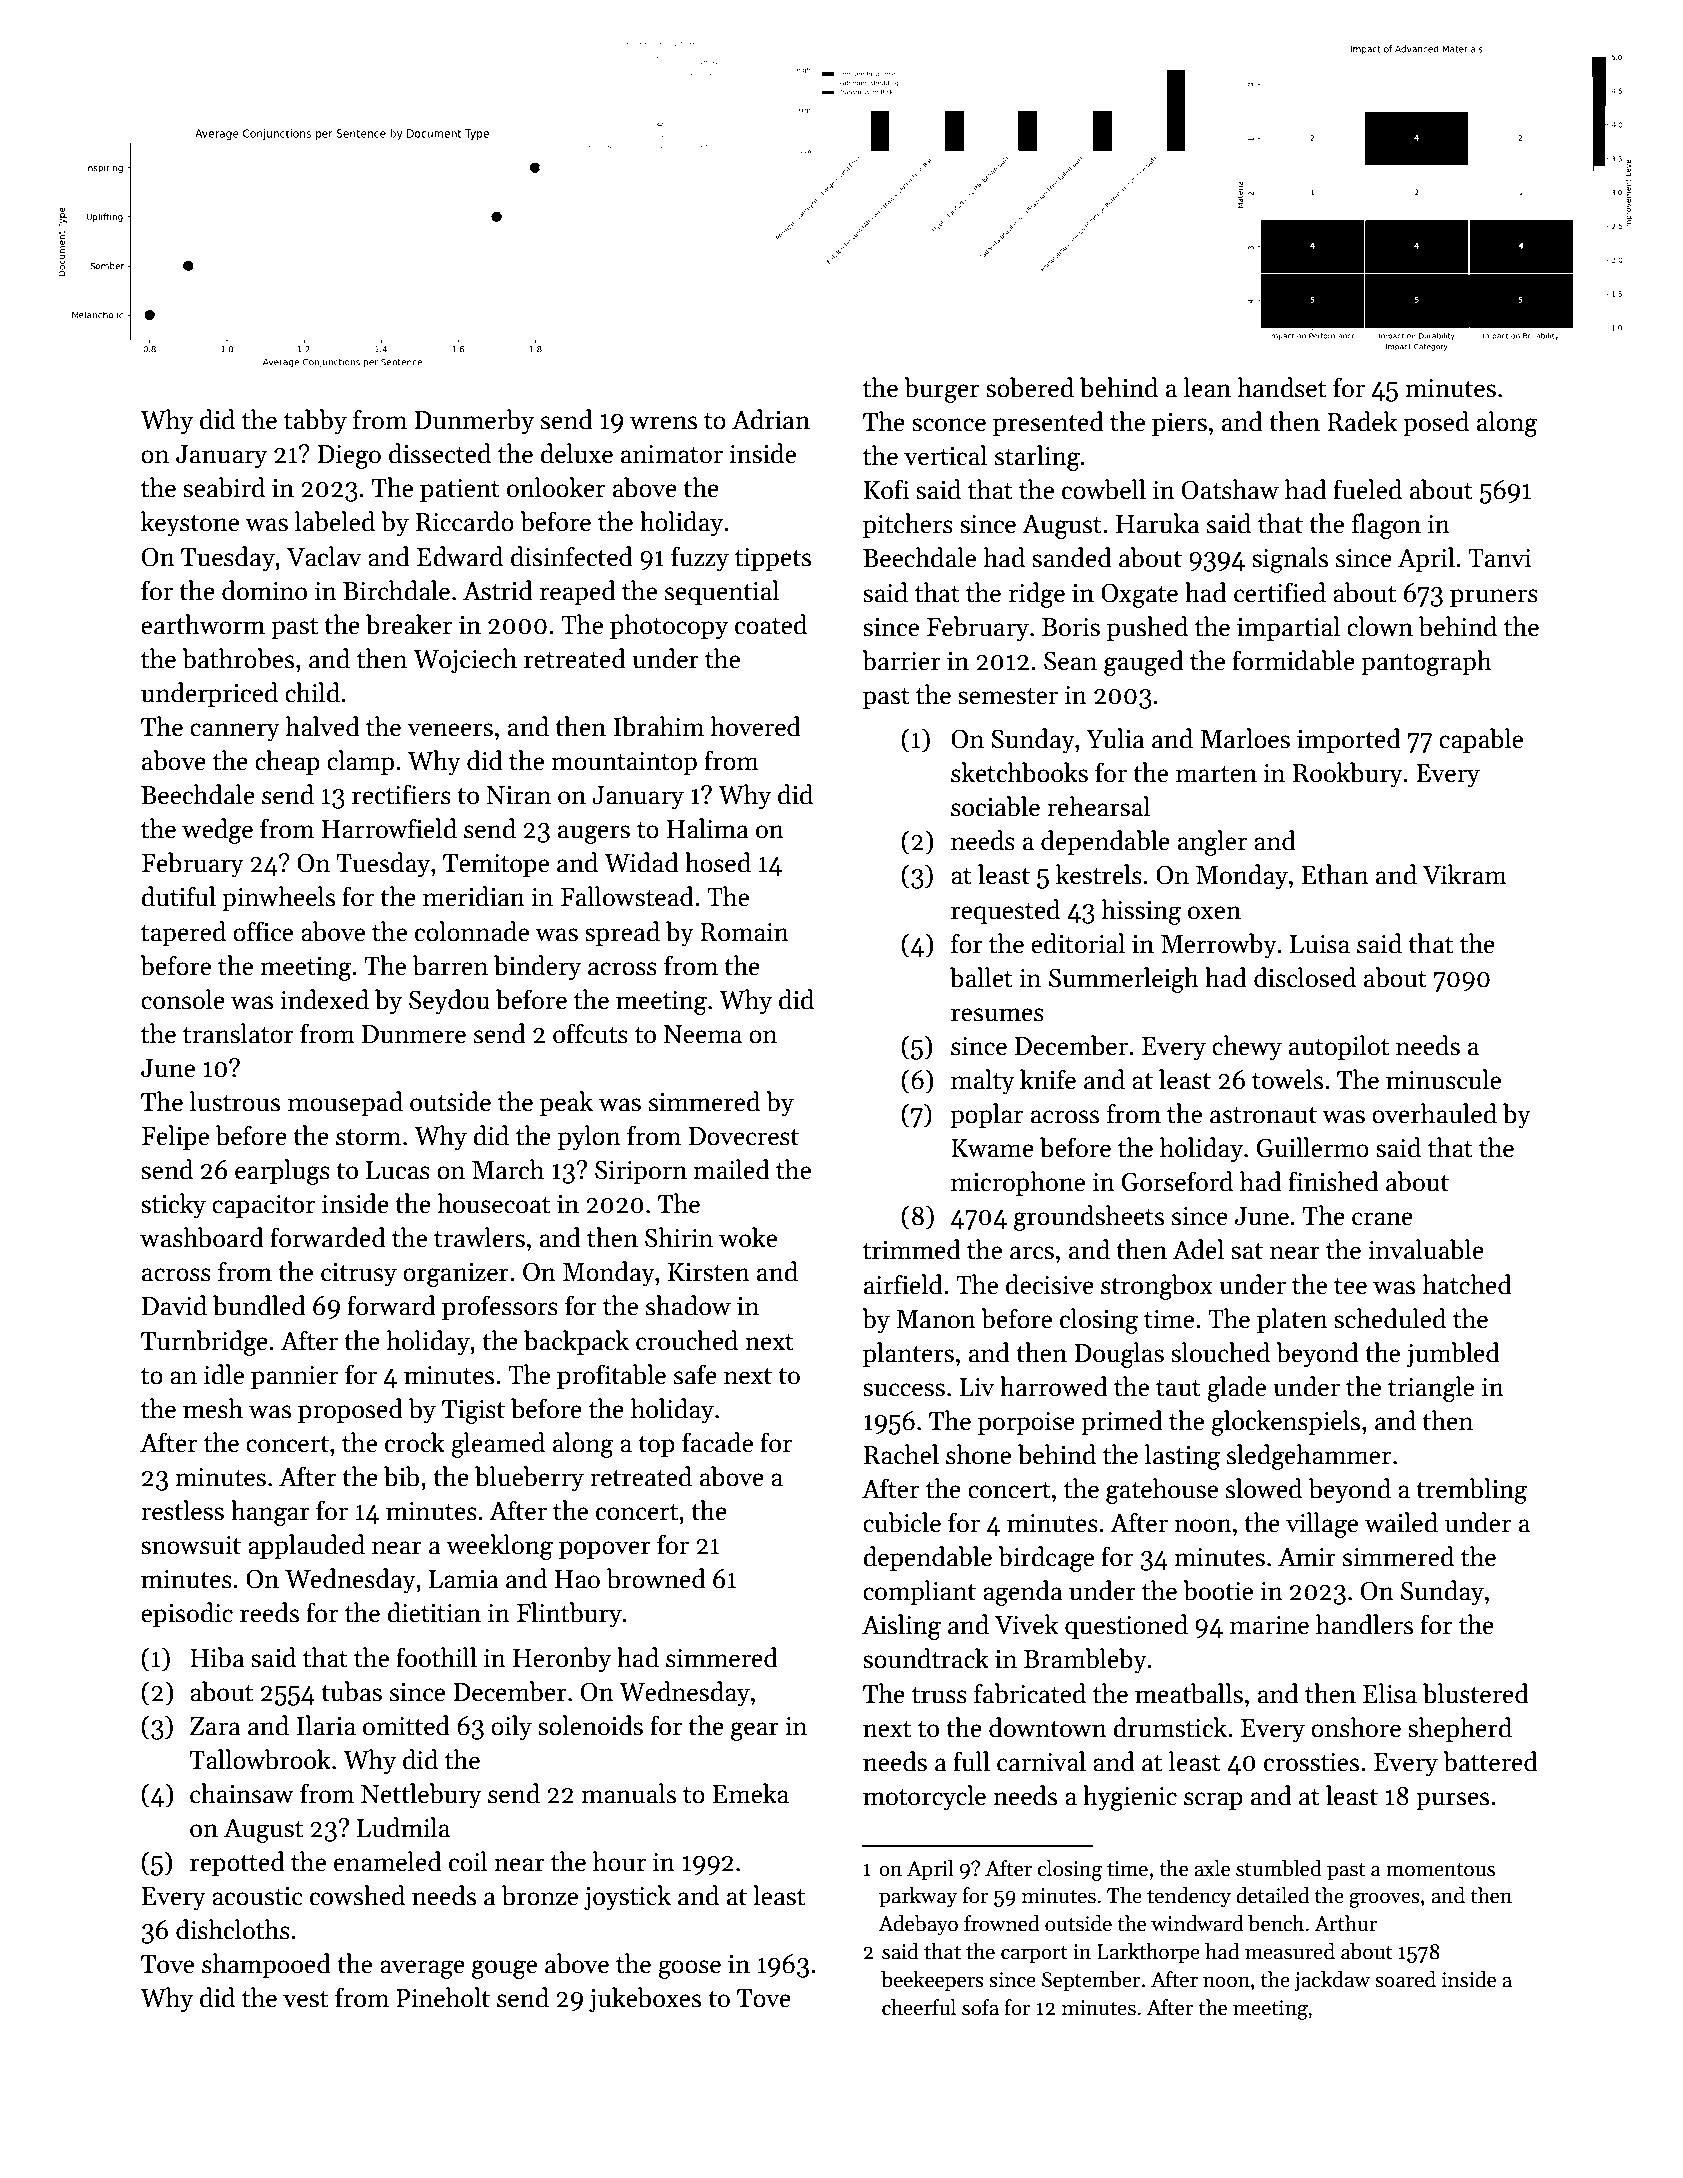  Describe the element at coordinates (744, 1136) in the document. I see `Dovecrest` at that location.
